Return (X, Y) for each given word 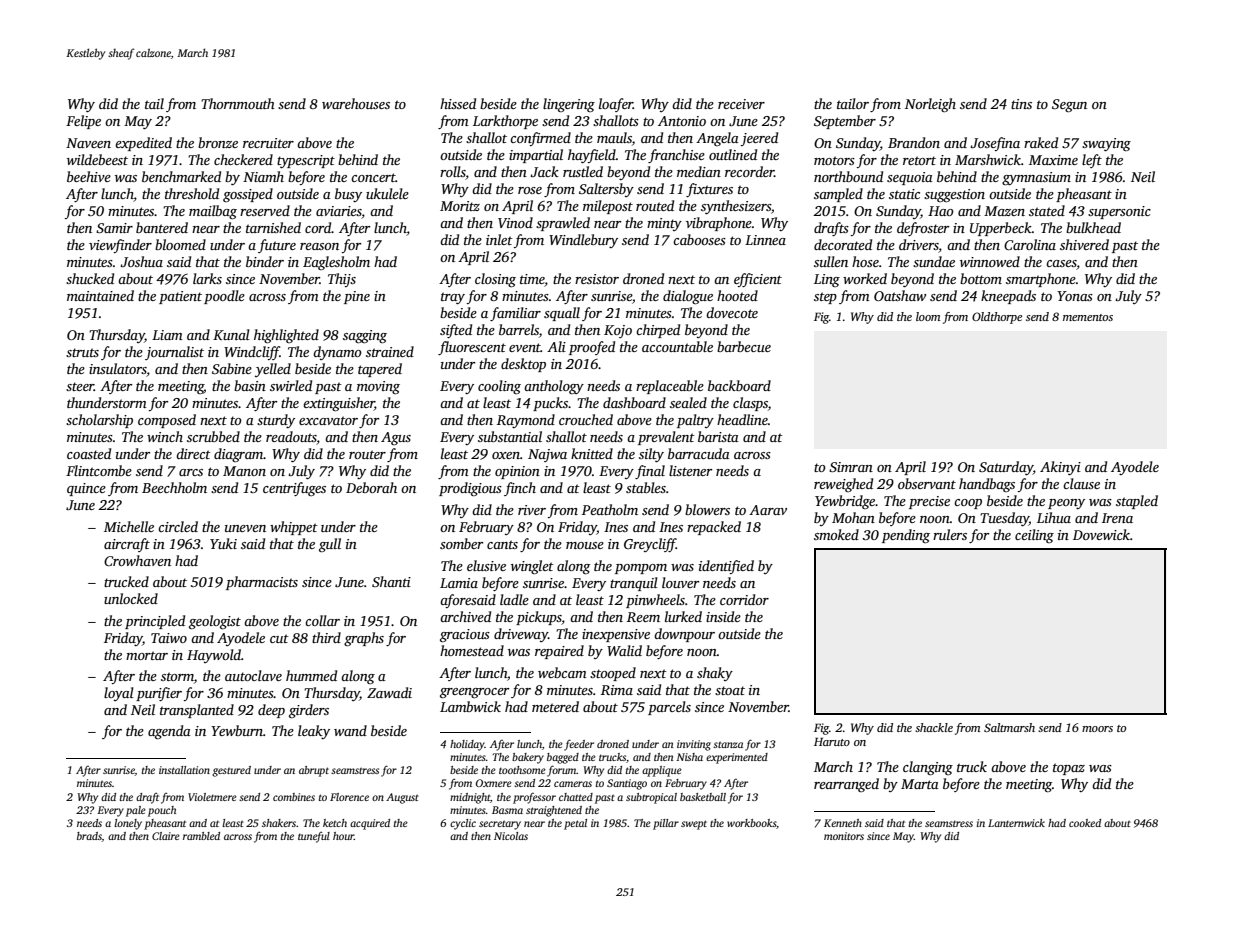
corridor (744, 599)
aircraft (127, 545)
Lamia (459, 583)
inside (723, 616)
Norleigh (930, 105)
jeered (759, 139)
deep (271, 711)
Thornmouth (238, 103)
